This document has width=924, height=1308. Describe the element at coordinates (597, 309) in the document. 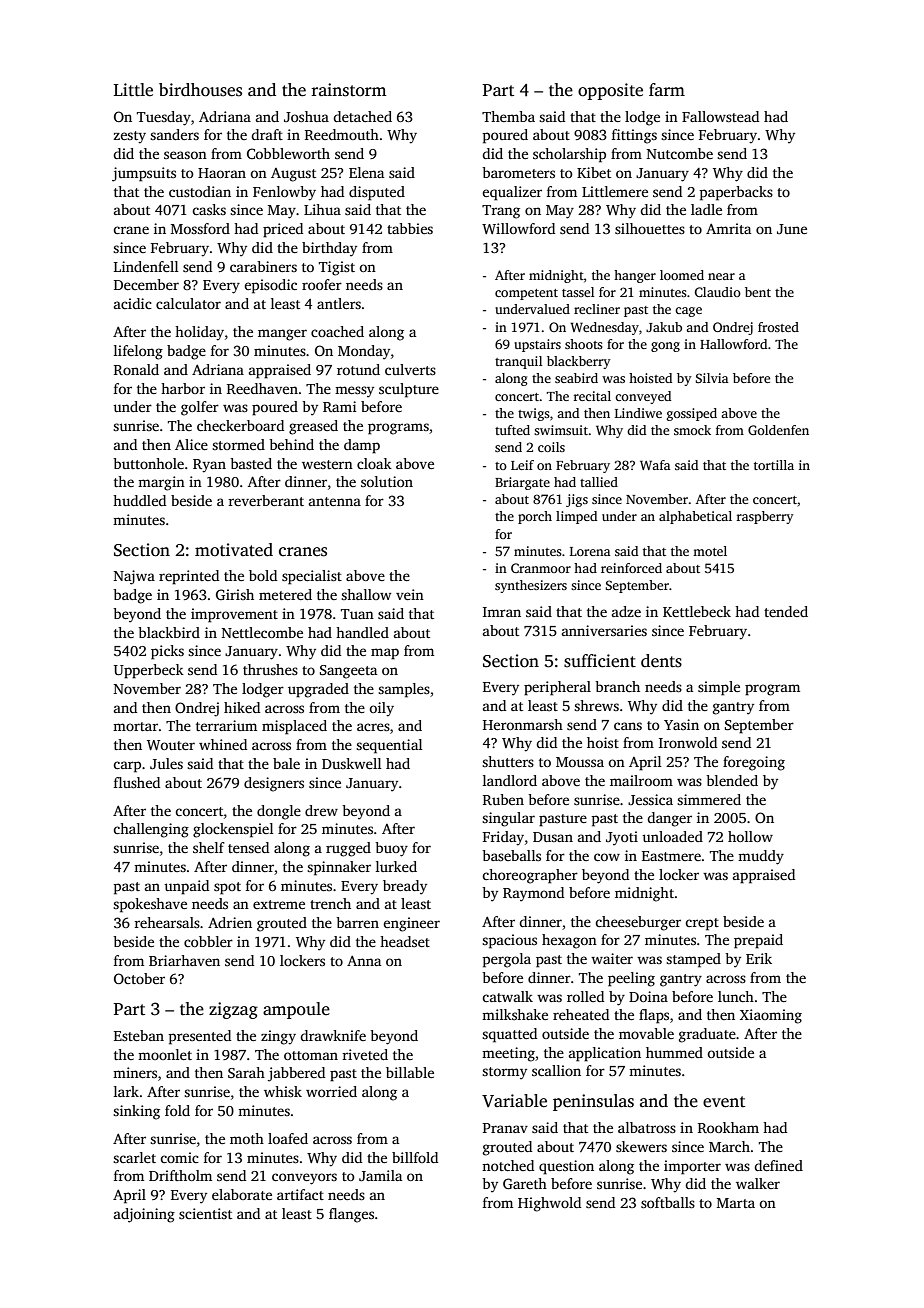

I see `recliner` at that location.
